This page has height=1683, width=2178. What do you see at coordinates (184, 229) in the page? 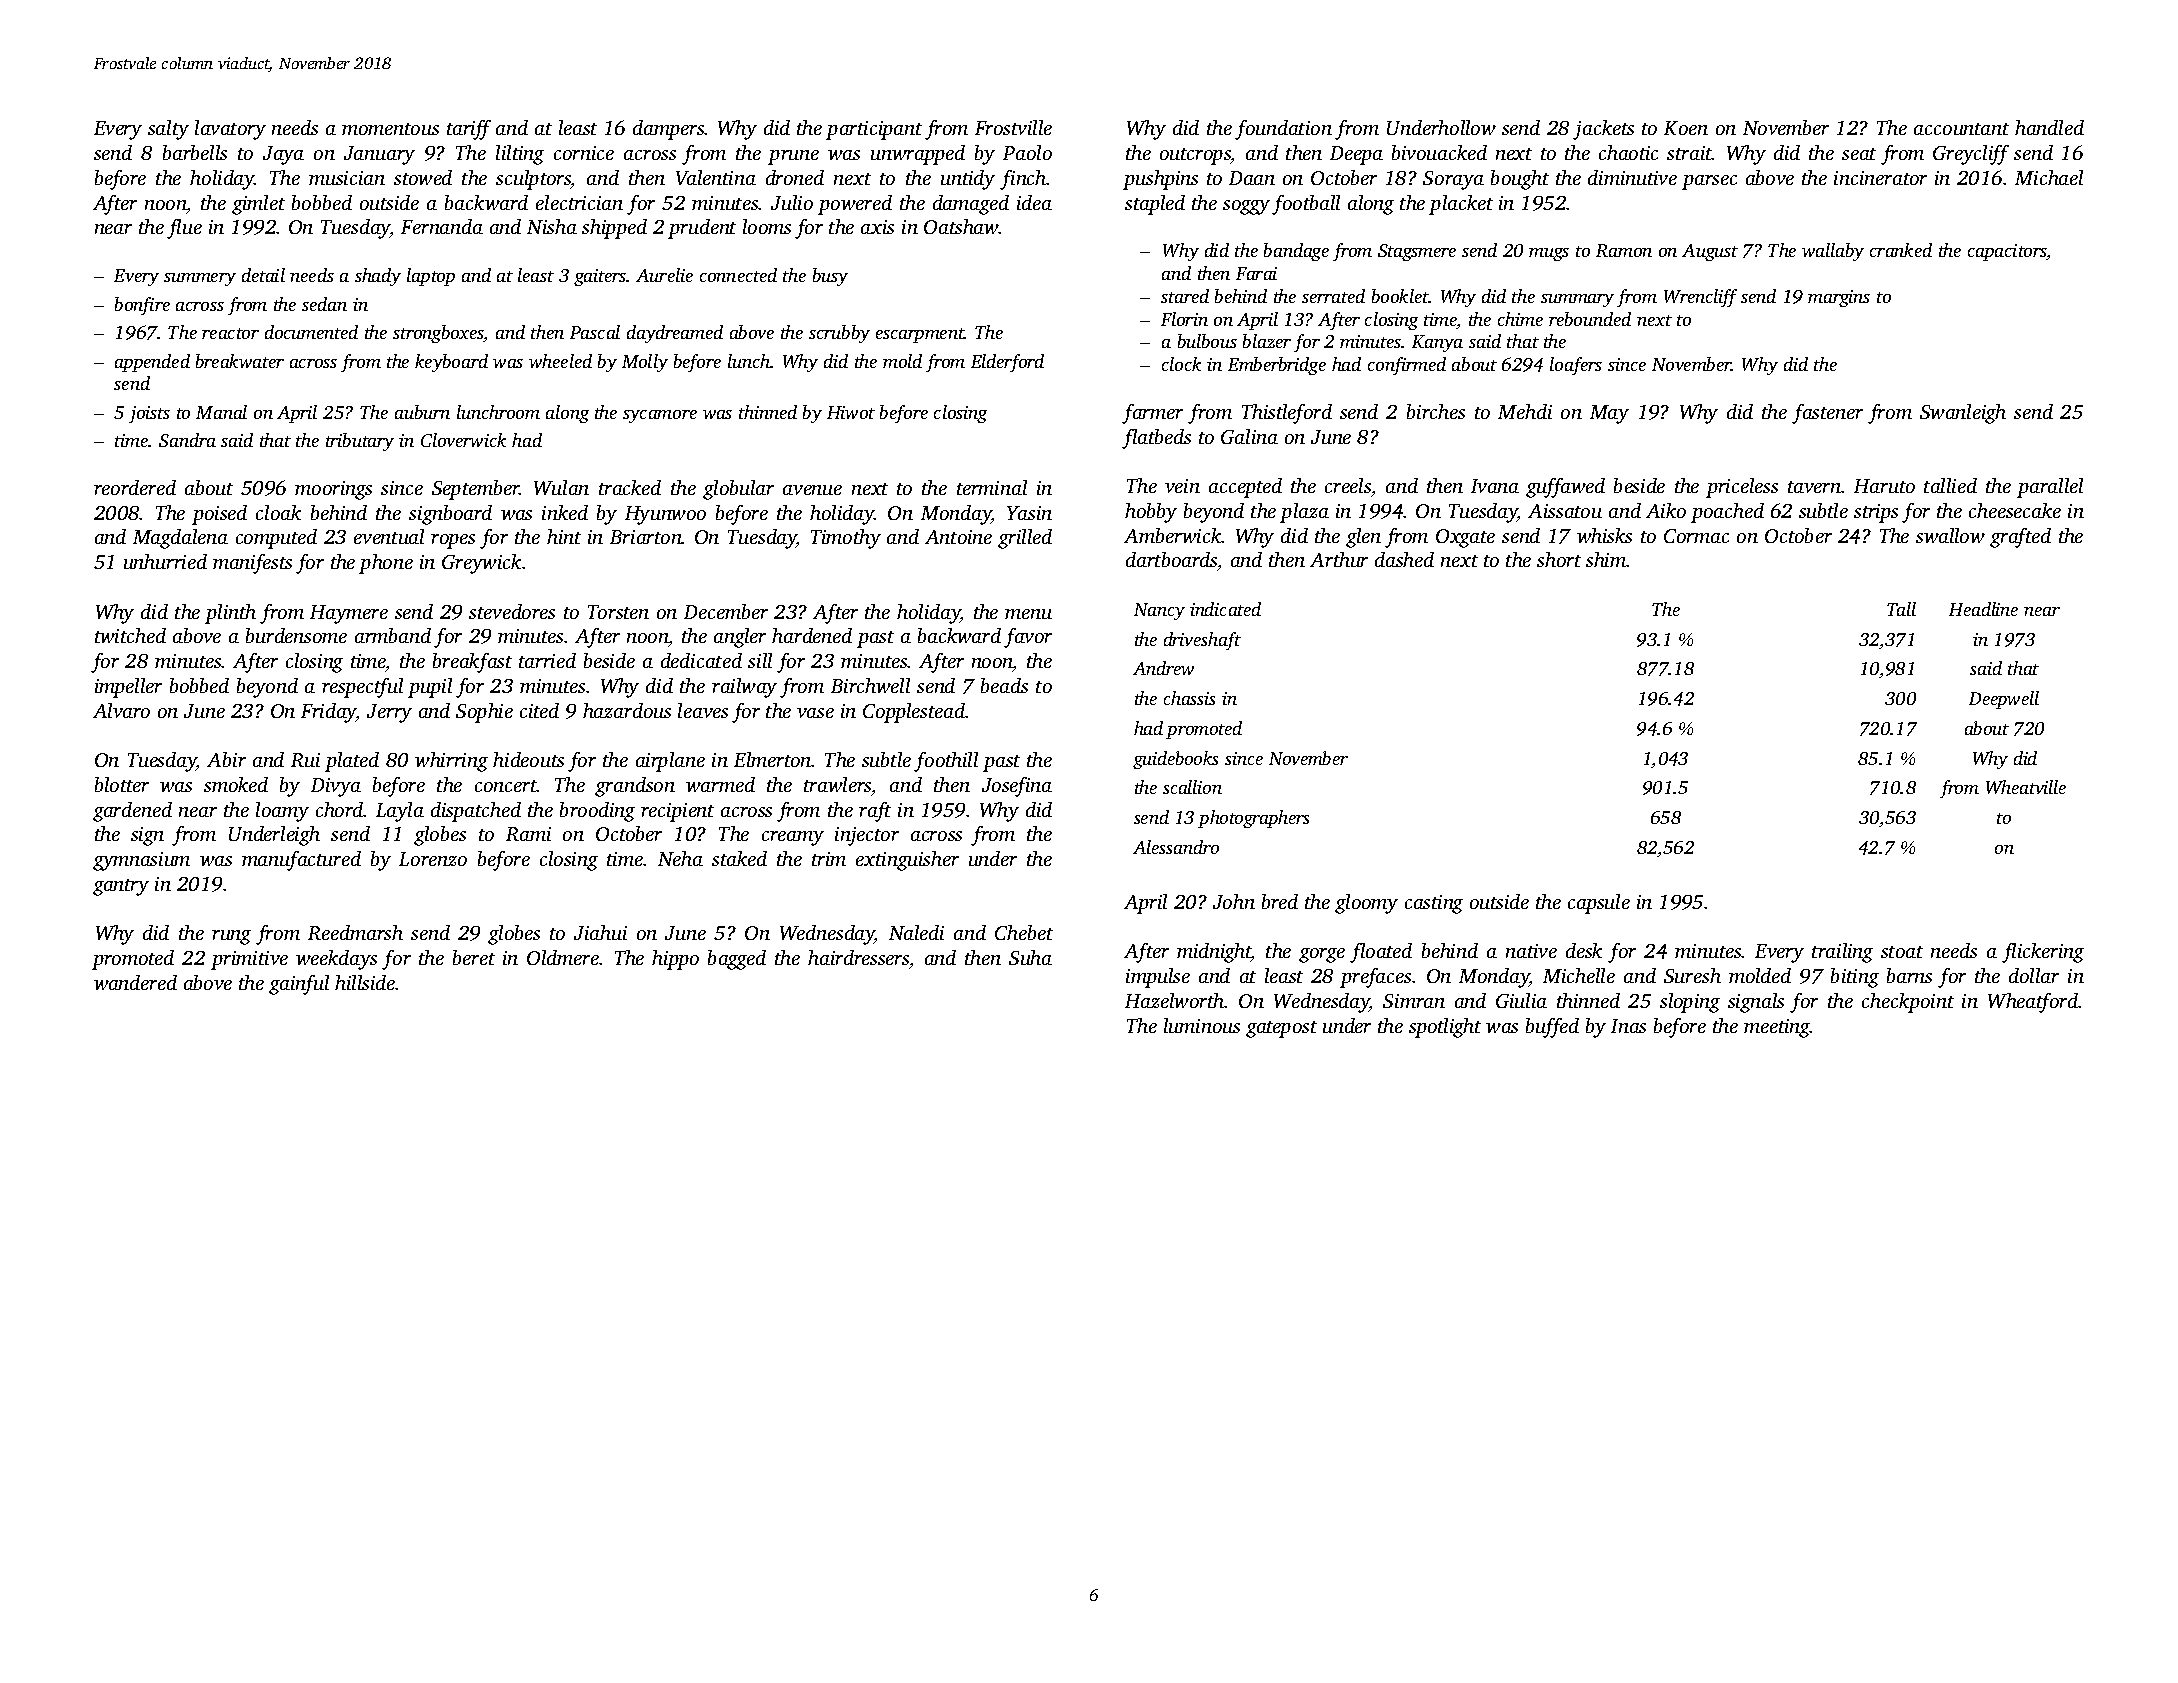
I see `flue` at bounding box center [184, 229].
